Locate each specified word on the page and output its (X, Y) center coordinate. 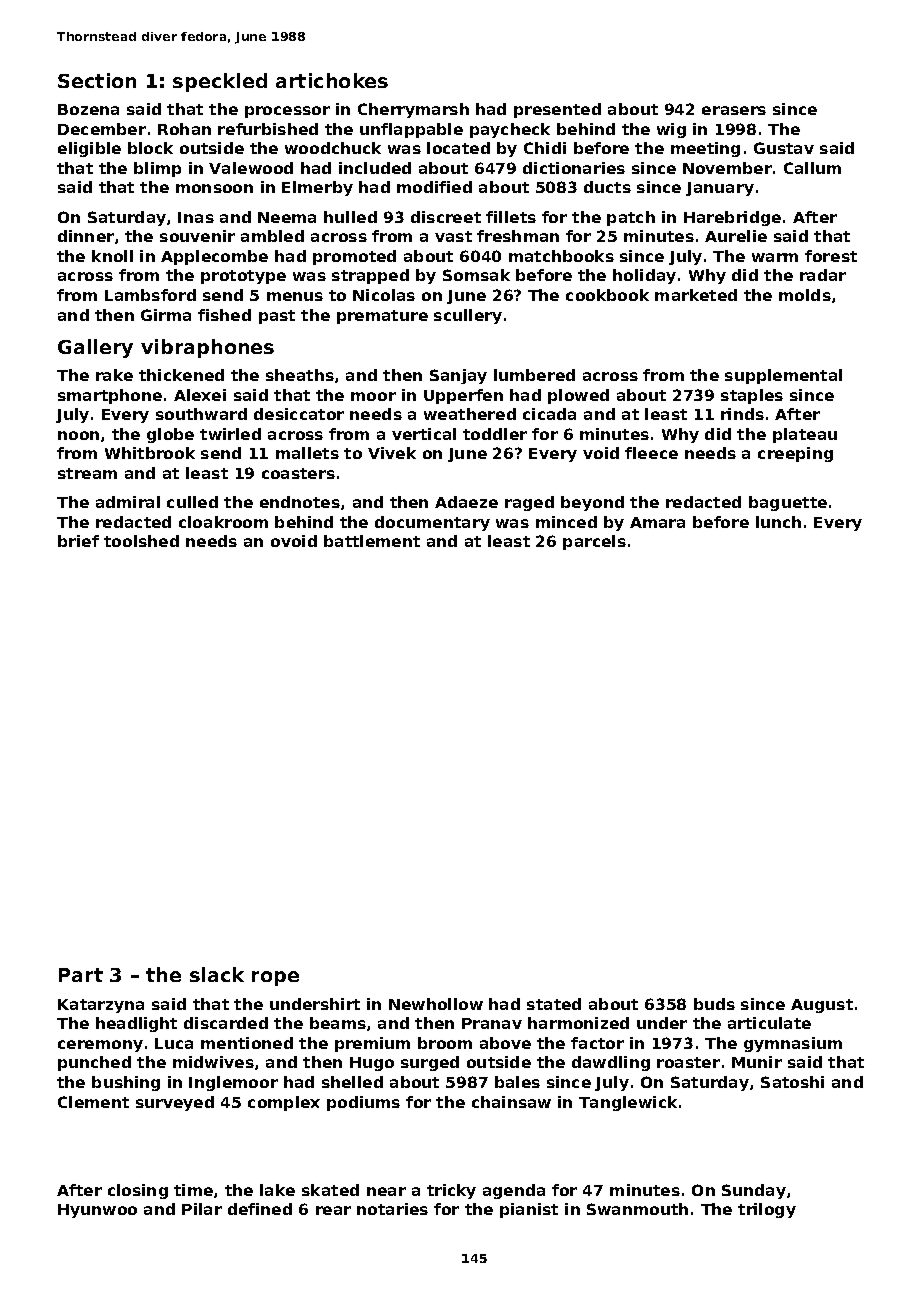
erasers (734, 110)
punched (94, 1063)
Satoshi (792, 1082)
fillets (511, 217)
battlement (372, 541)
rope (275, 978)
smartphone (110, 396)
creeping (795, 454)
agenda (514, 1191)
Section (97, 80)
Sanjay (458, 376)
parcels (594, 542)
